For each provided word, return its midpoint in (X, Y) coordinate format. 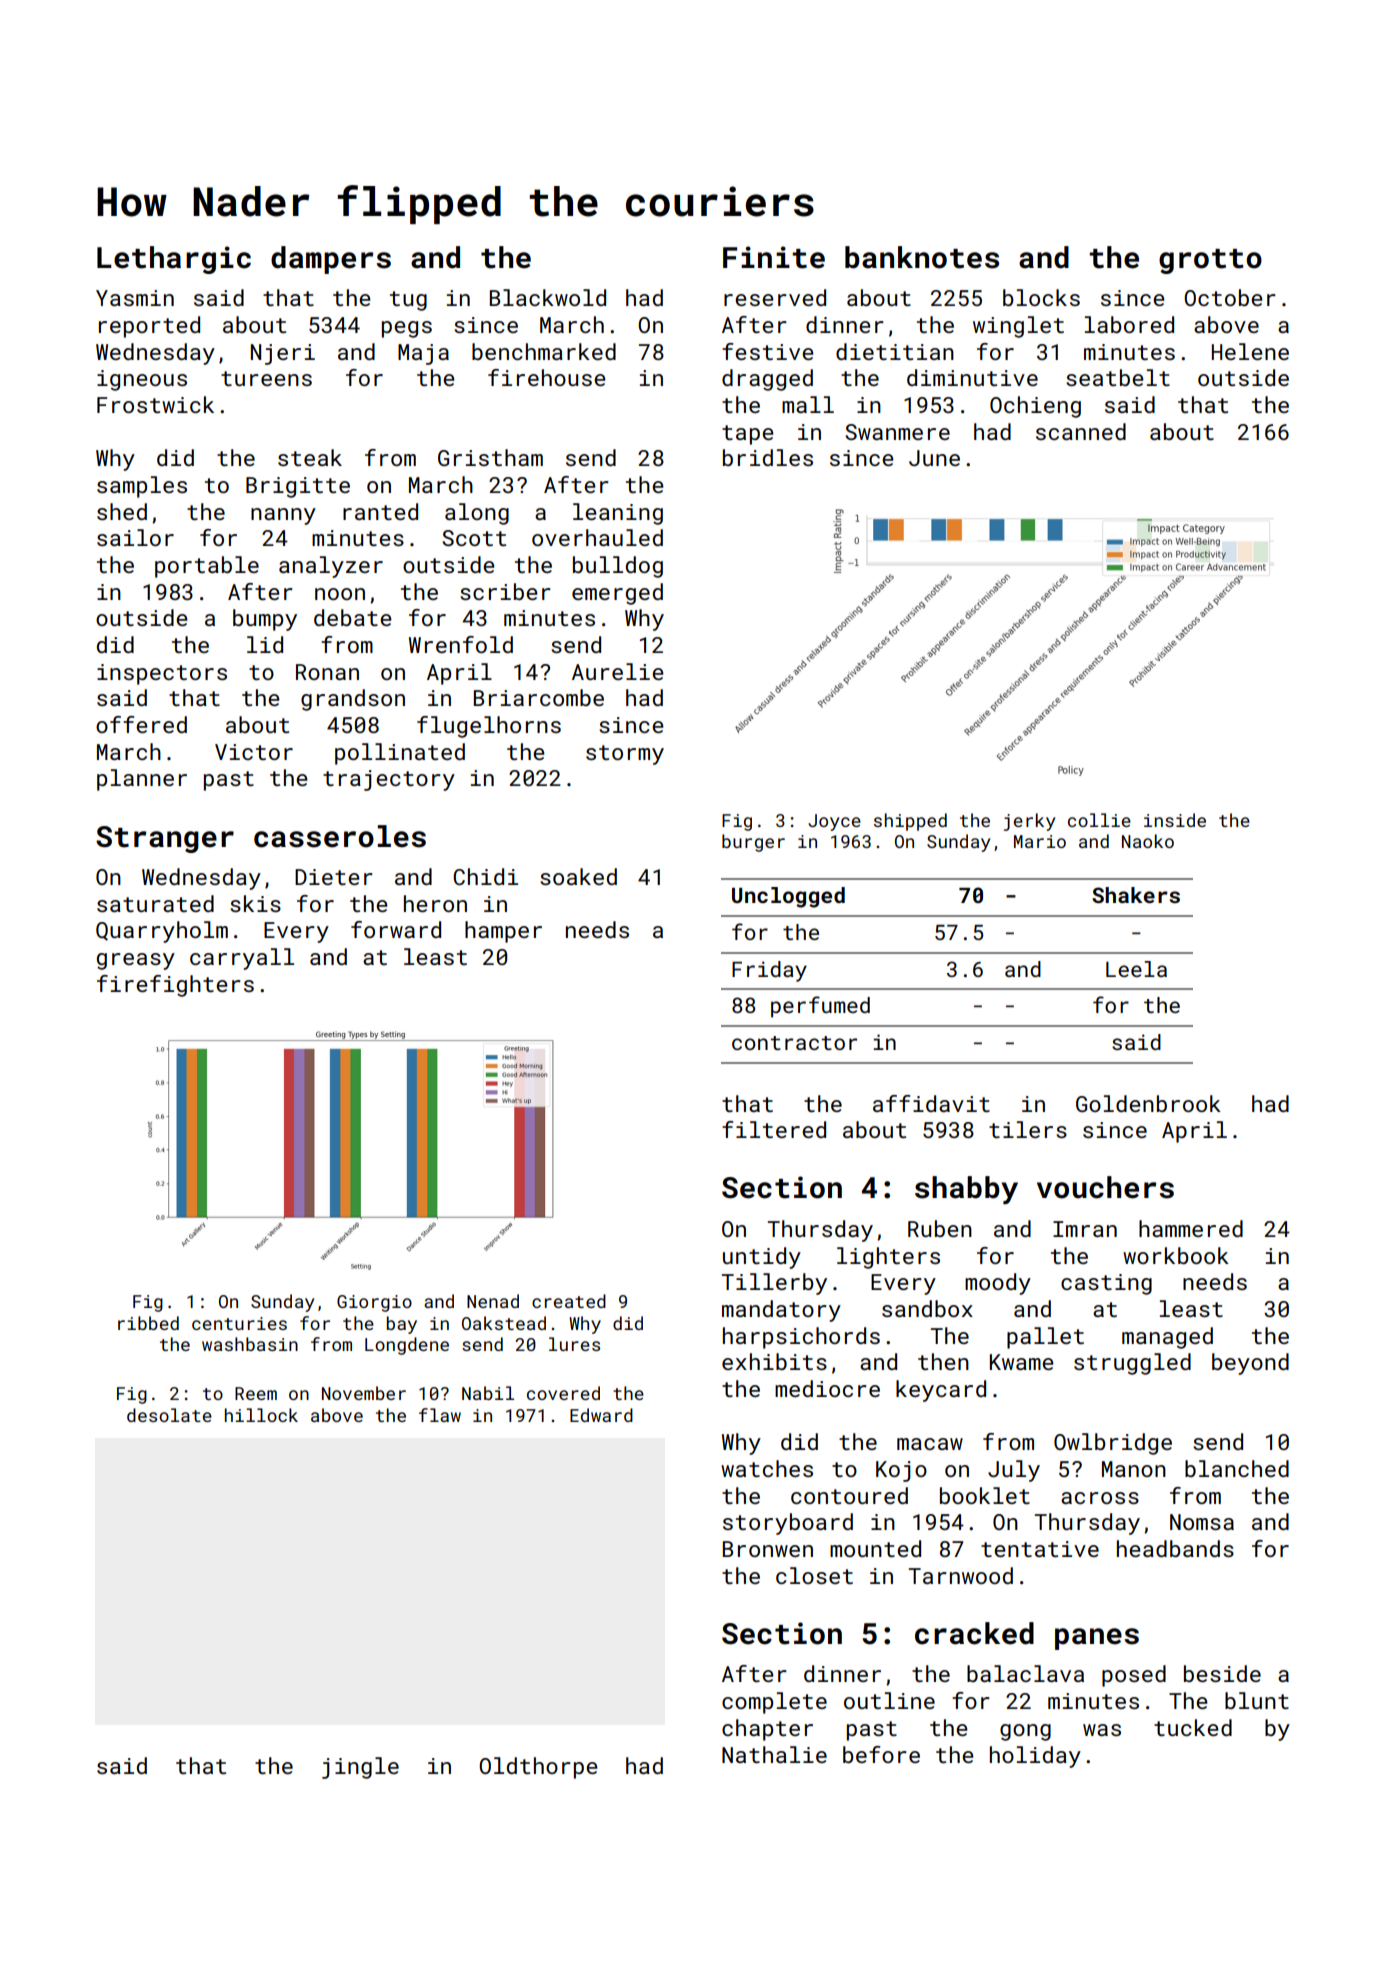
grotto (1210, 261)
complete (774, 1703)
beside (1222, 1673)
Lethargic (174, 260)
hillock (261, 1415)
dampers (331, 260)
